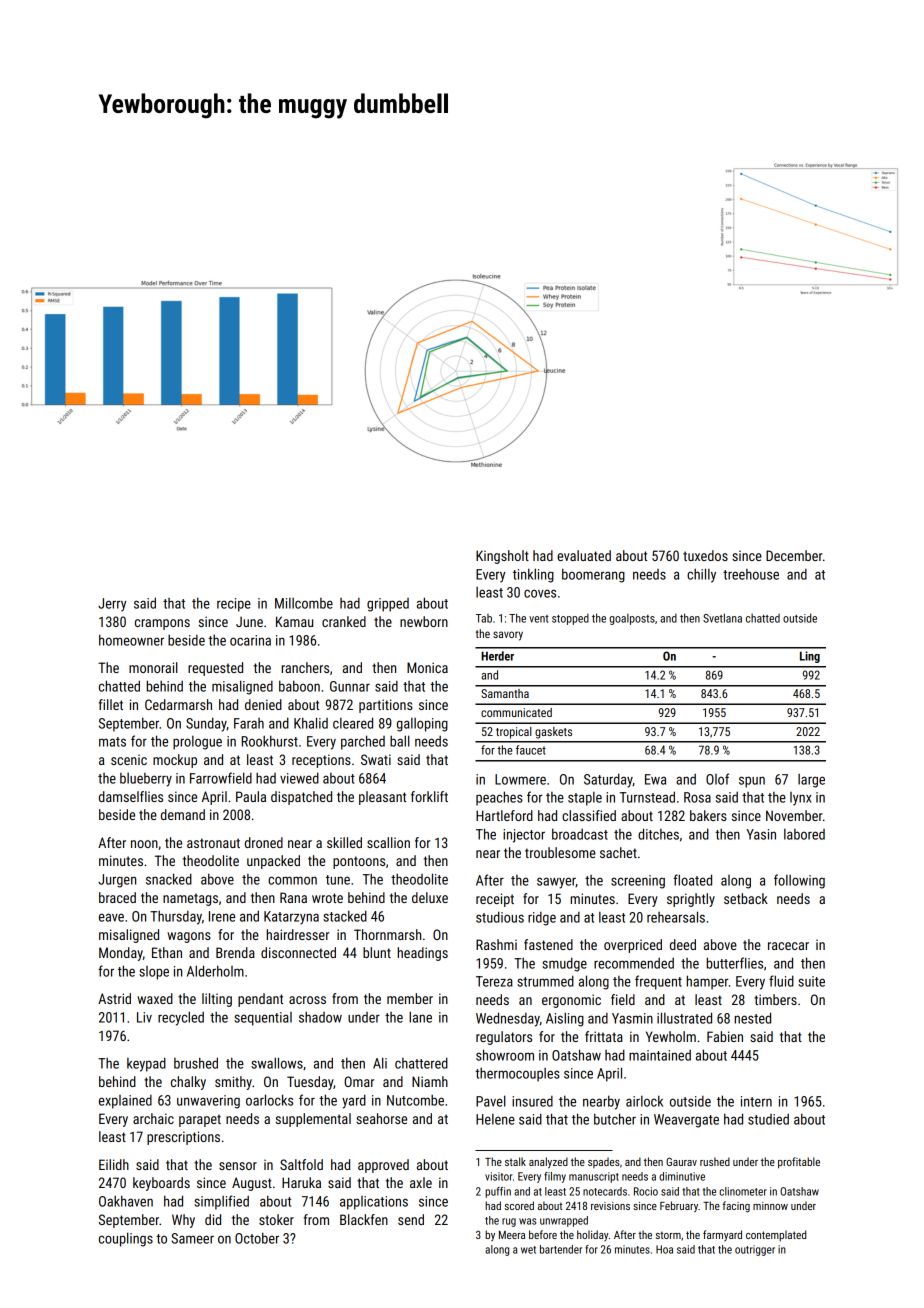  Describe the element at coordinates (524, 836) in the screenshot. I see `injector` at that location.
